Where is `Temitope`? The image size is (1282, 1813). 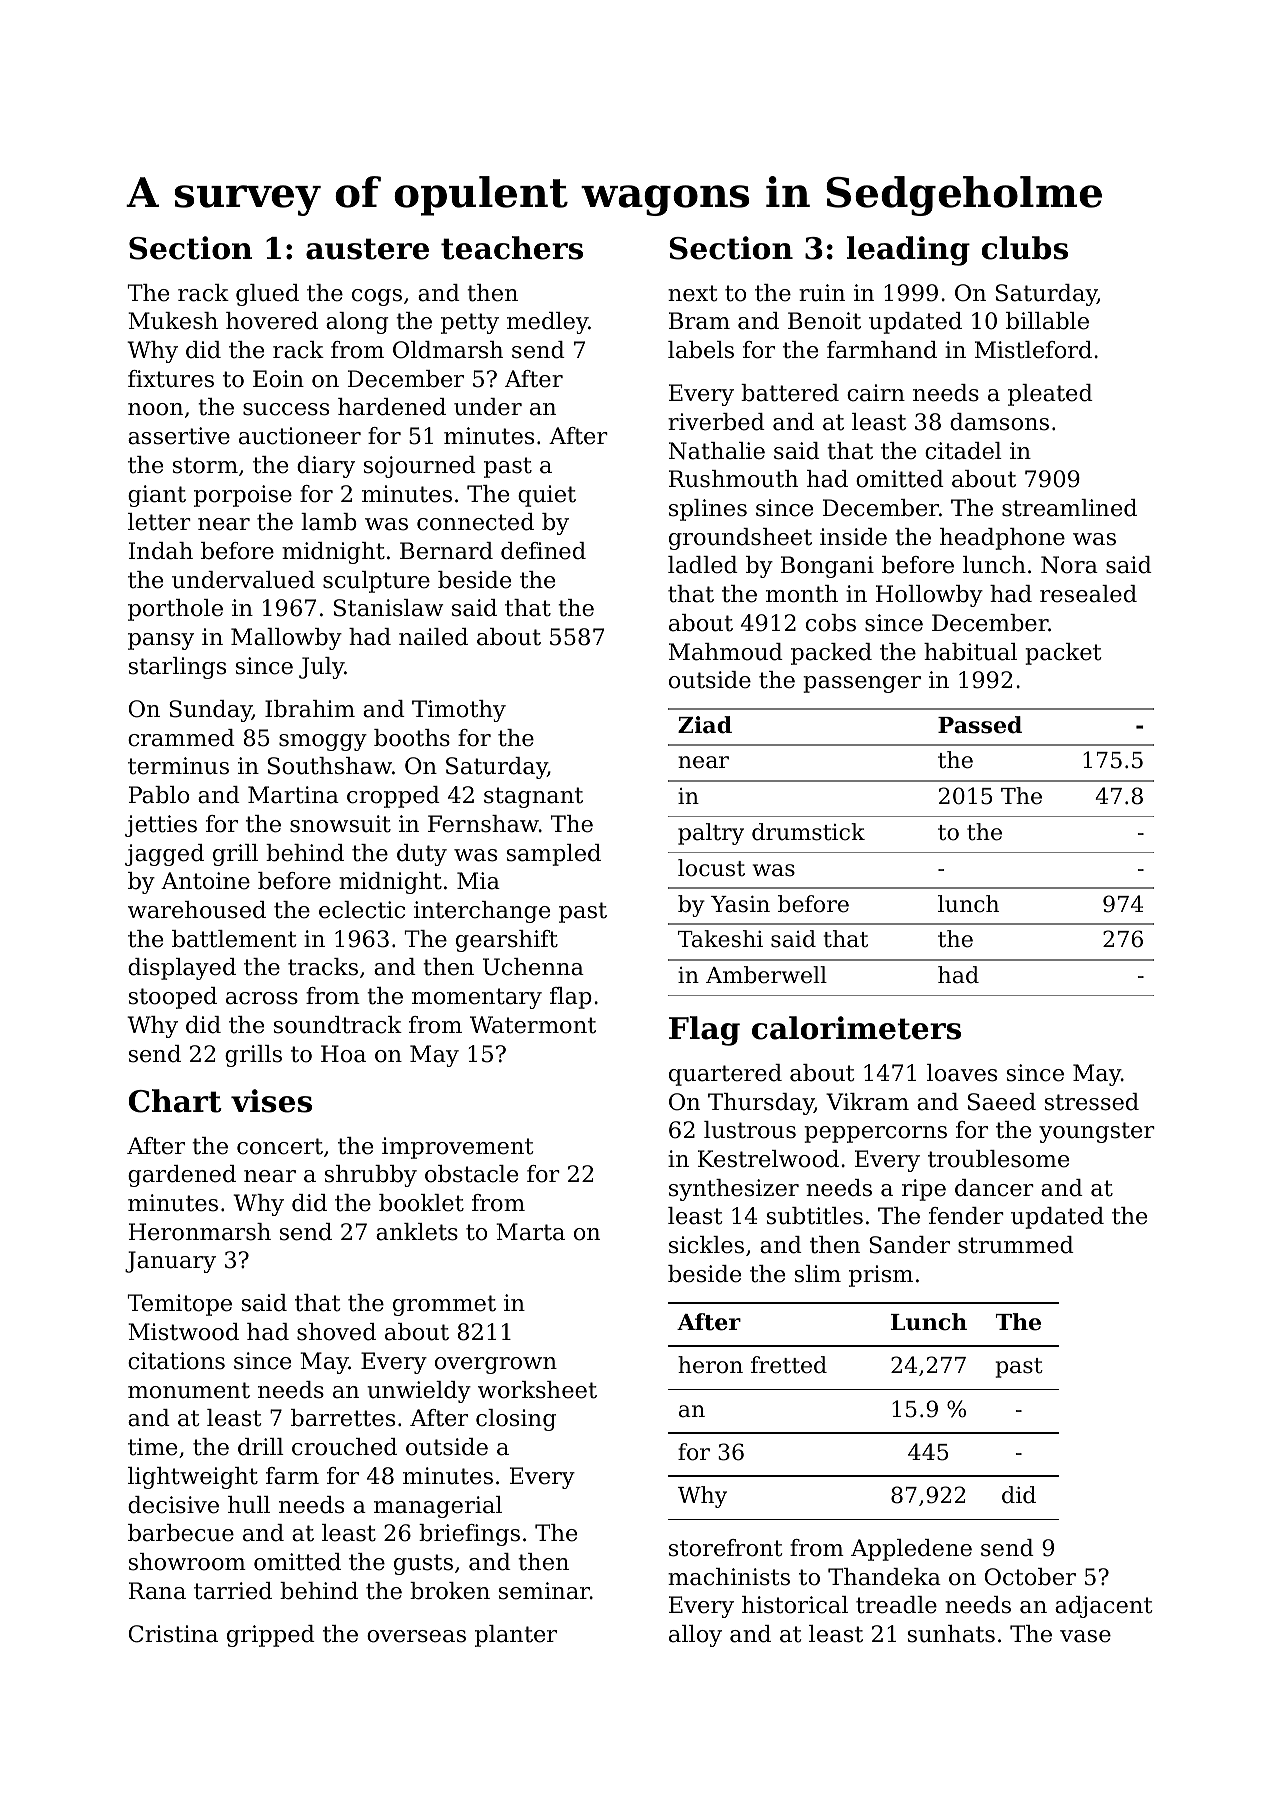
Temitope is located at coordinates (179, 1305).
